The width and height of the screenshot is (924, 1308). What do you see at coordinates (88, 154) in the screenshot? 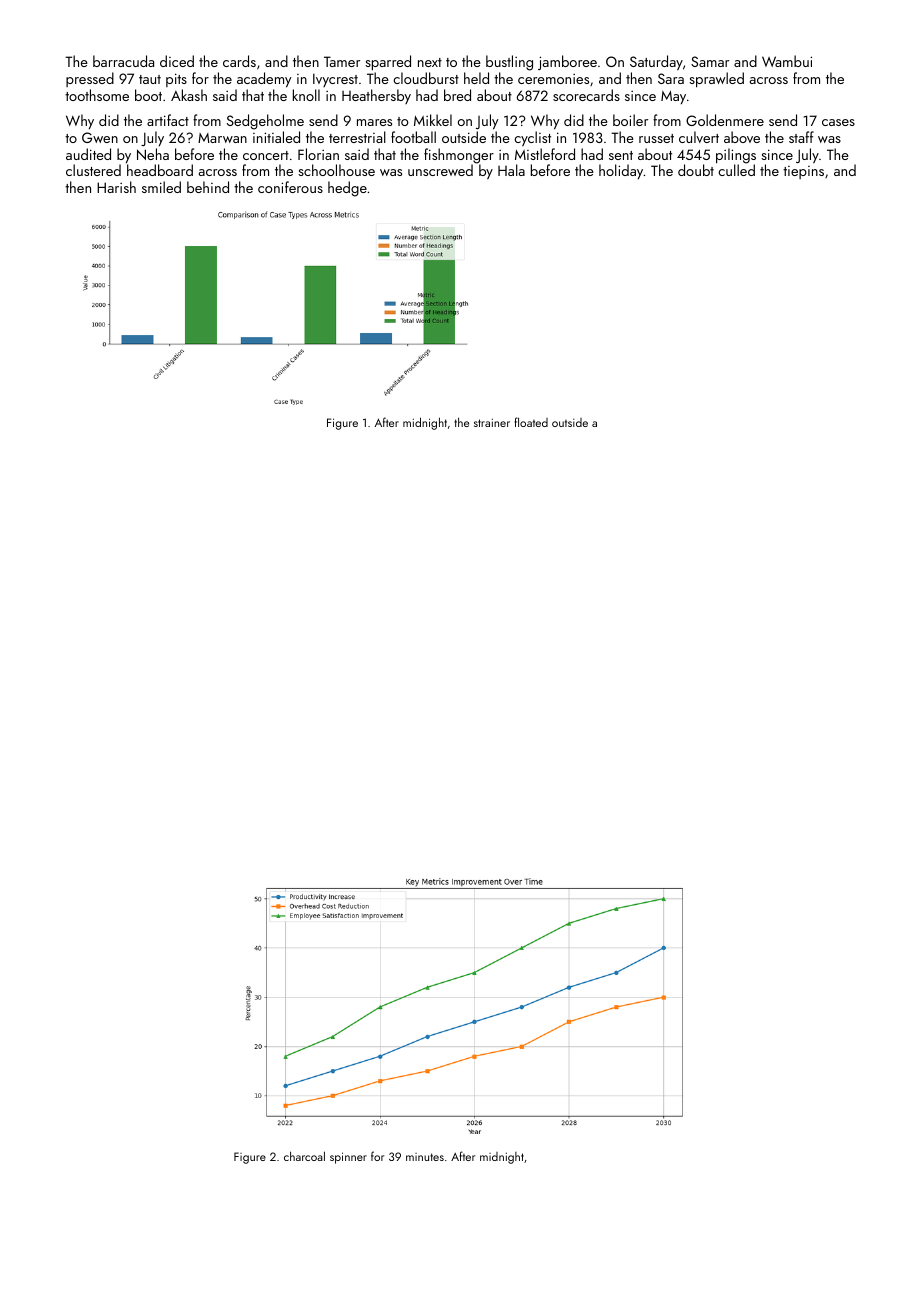
I see `audited` at bounding box center [88, 154].
